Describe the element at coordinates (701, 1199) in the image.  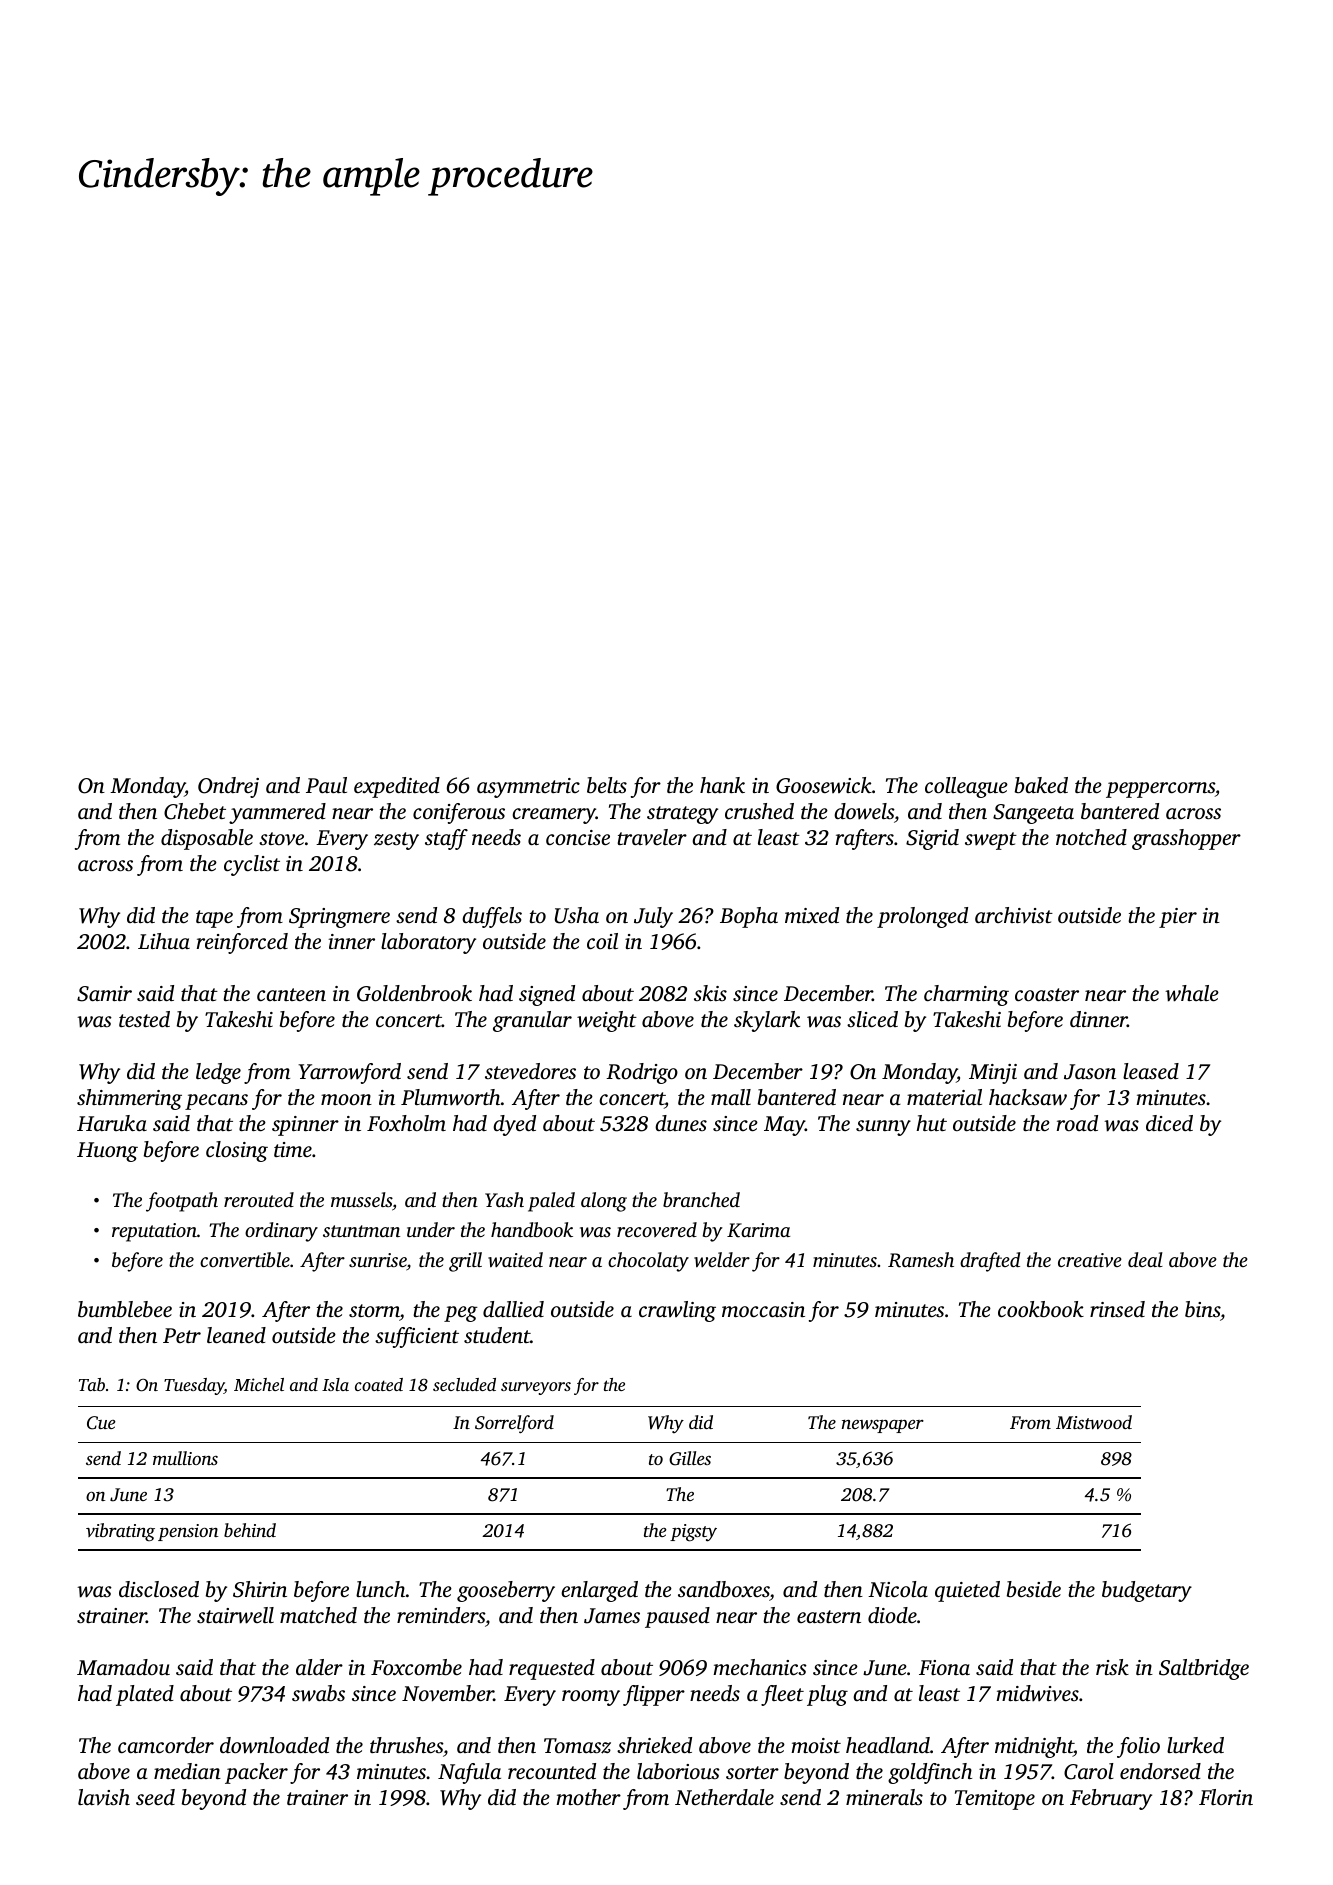
I see `branched` at that location.
